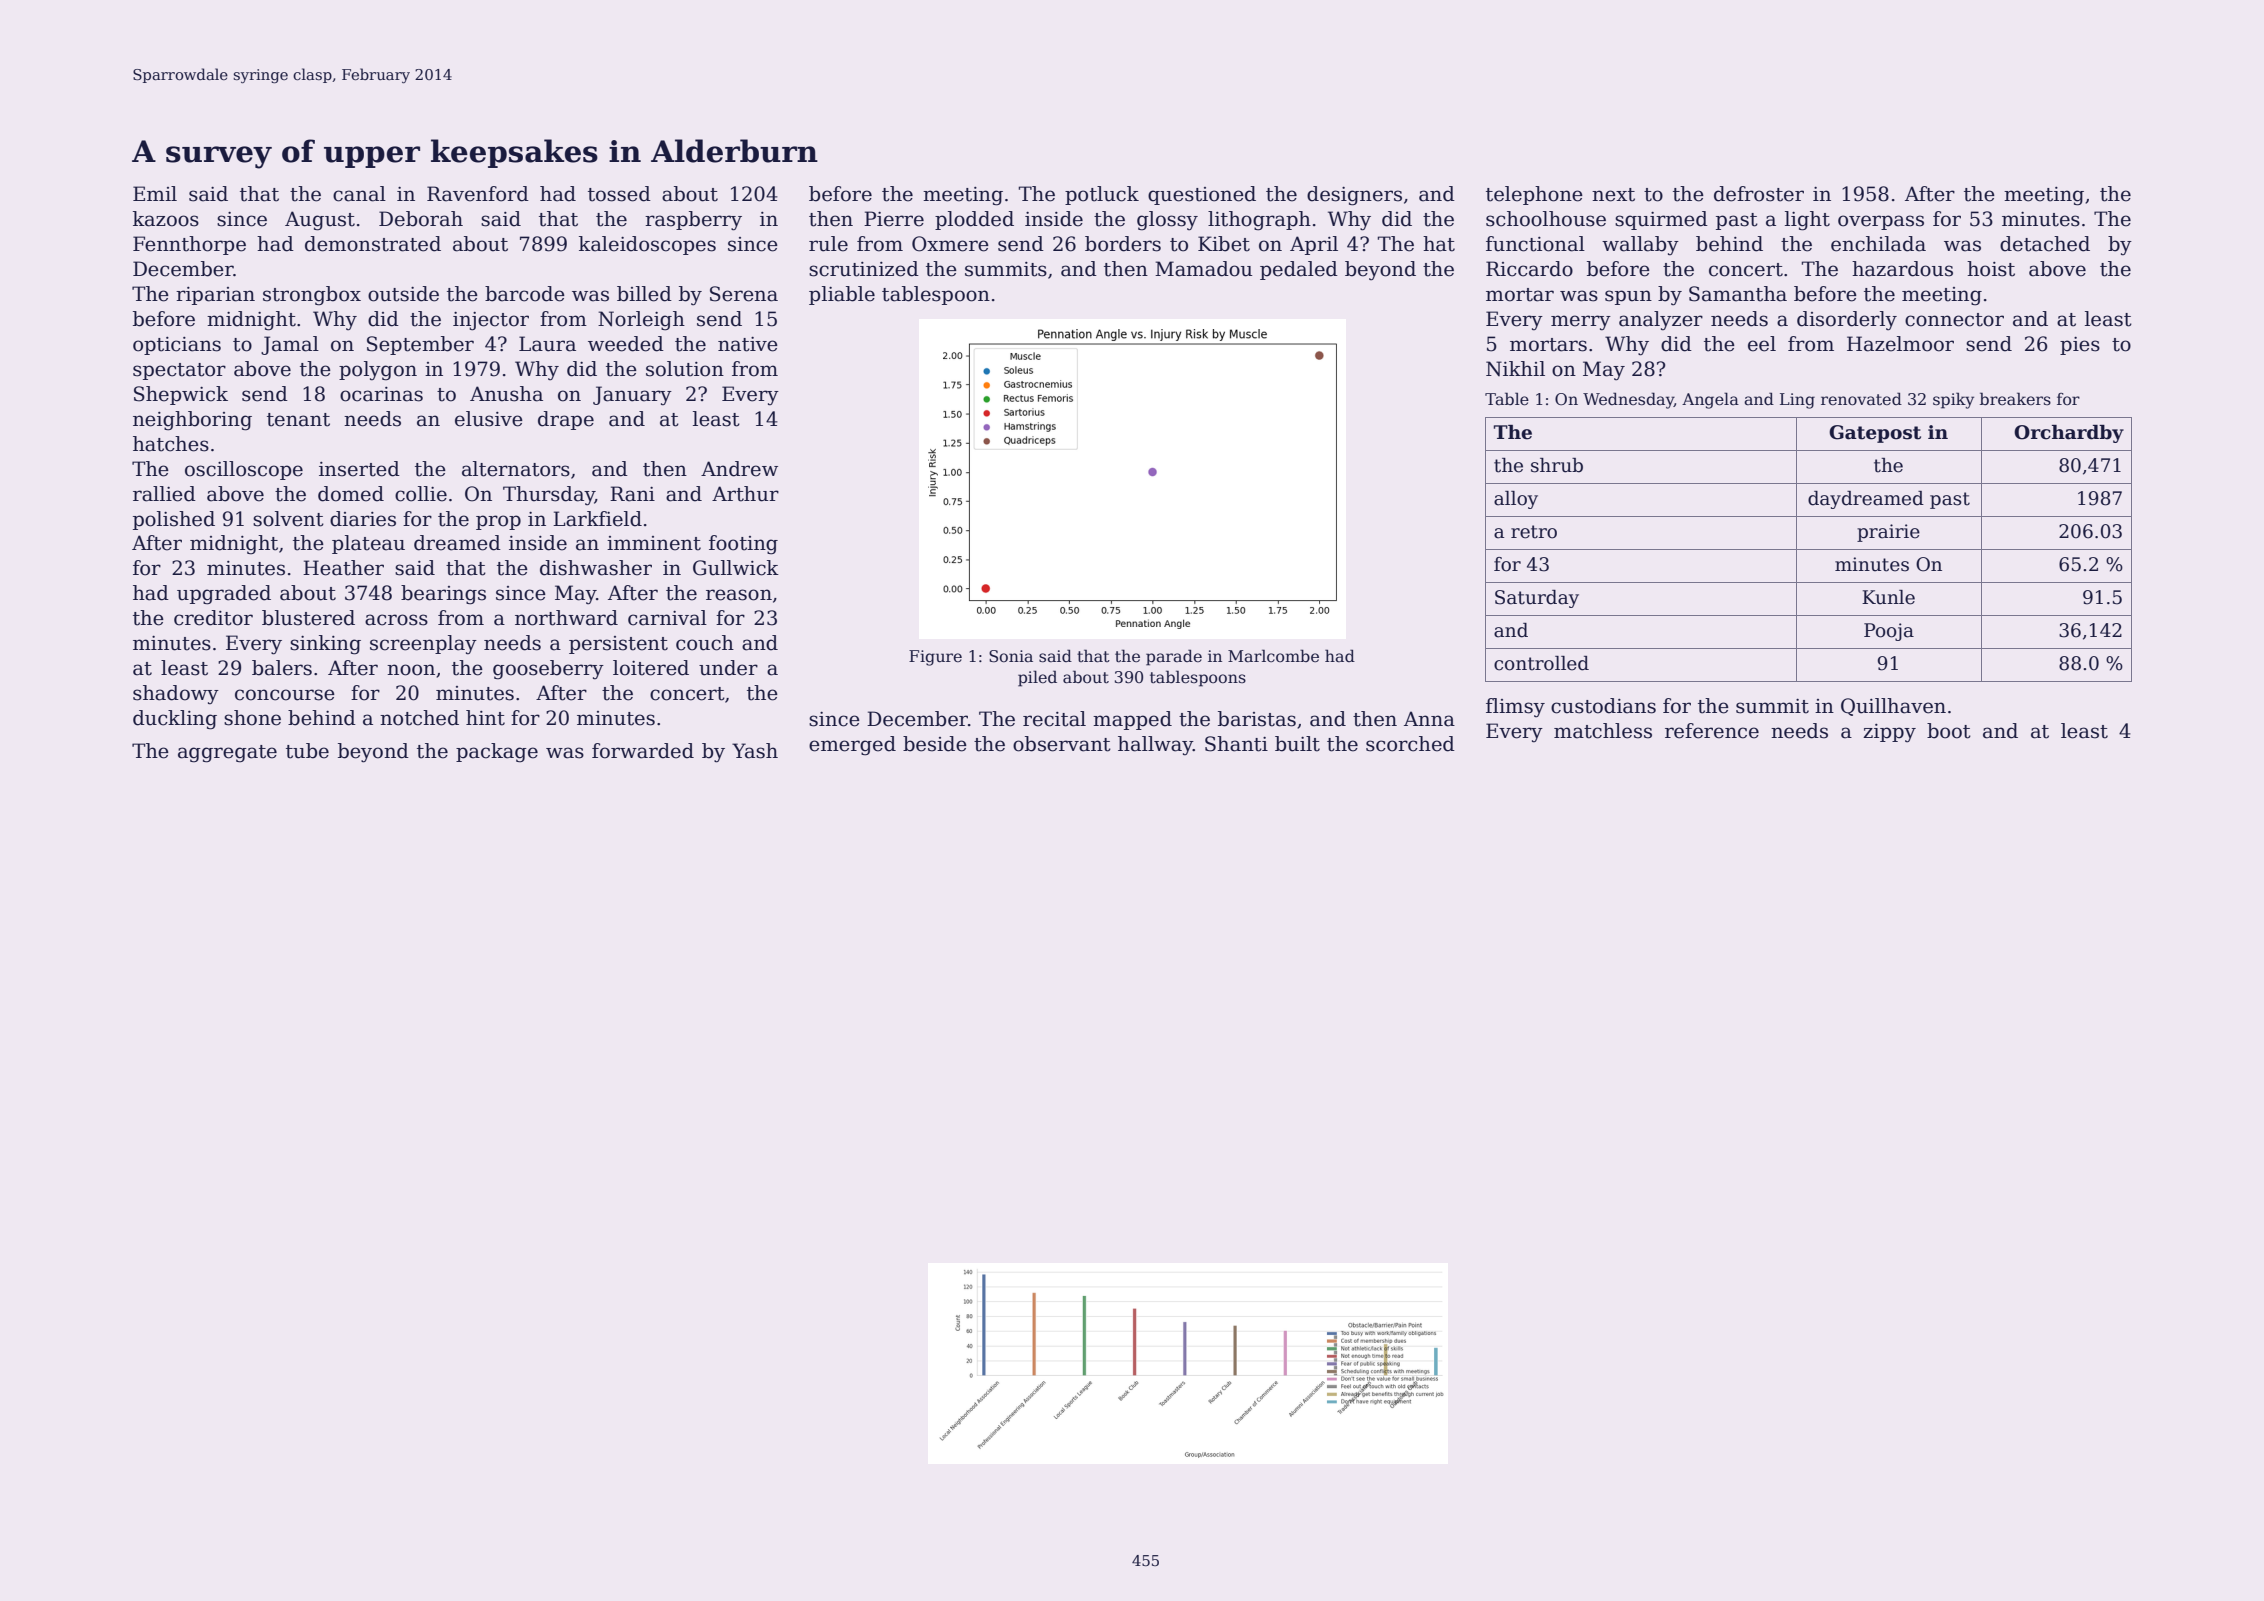 Image resolution: width=2264 pixels, height=1601 pixels. I want to click on shrub, so click(1557, 465).
